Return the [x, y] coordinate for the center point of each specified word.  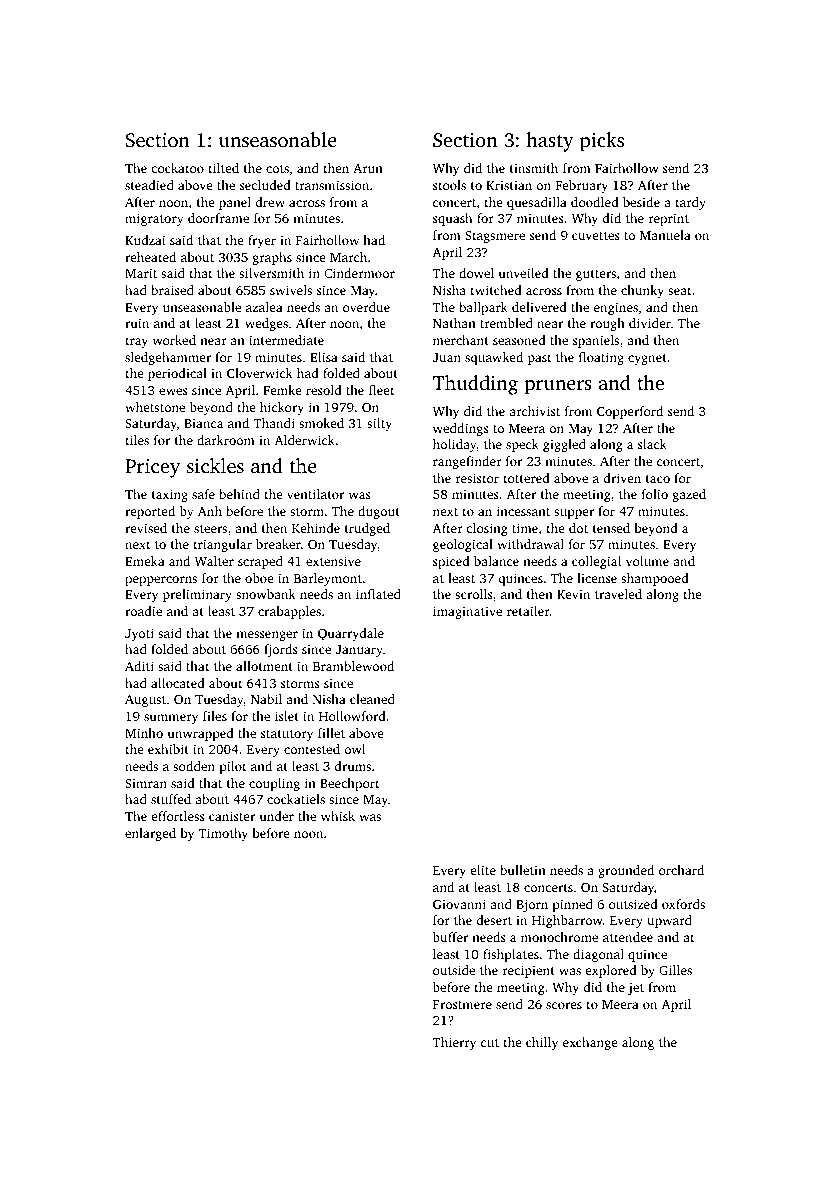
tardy [690, 203]
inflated [378, 594]
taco [658, 479]
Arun [368, 168]
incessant [523, 511]
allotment [264, 666]
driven [622, 478]
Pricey [152, 468]
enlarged [150, 834]
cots [277, 169]
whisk [338, 816]
